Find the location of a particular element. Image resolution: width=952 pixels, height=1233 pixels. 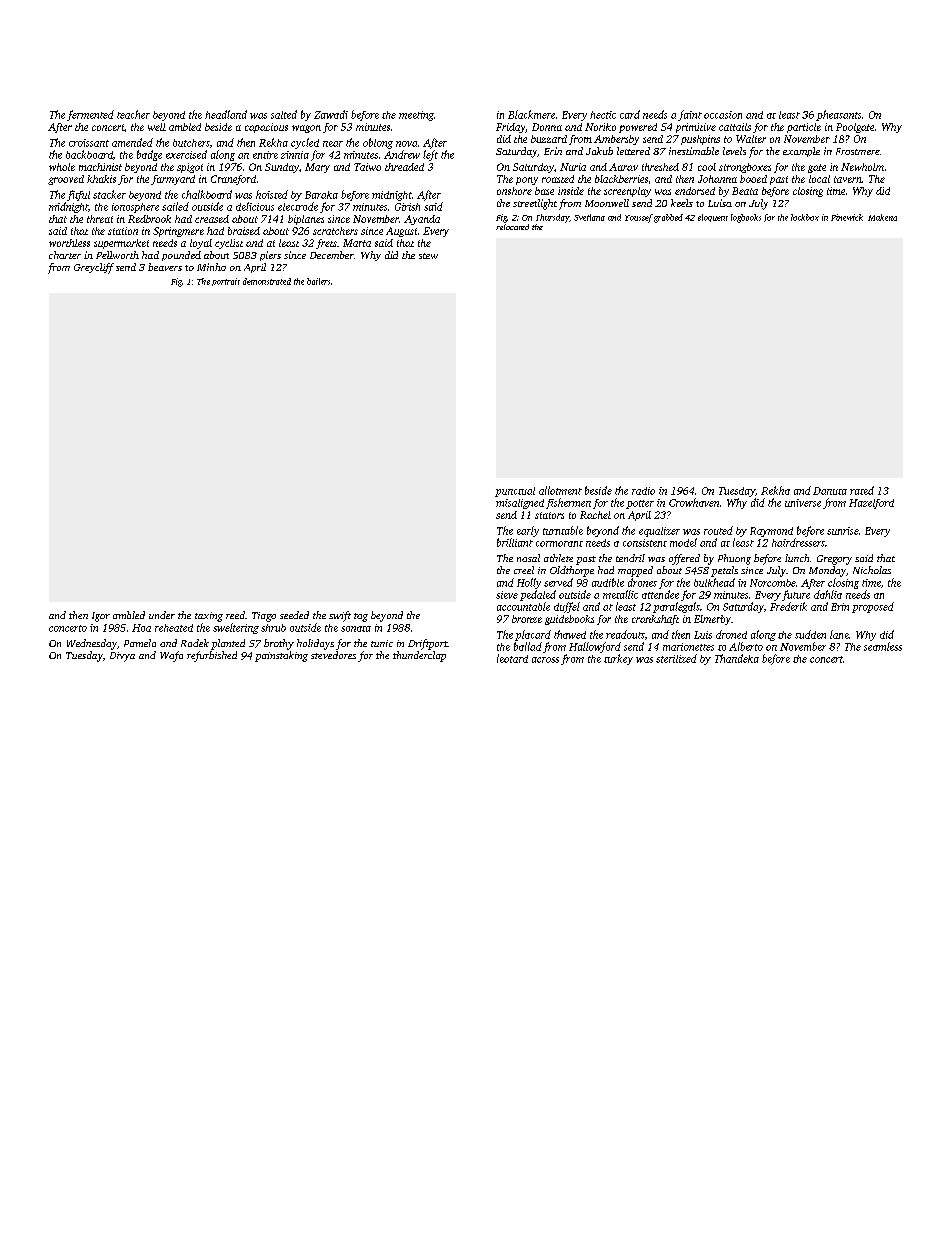

Hallowford is located at coordinates (595, 647).
